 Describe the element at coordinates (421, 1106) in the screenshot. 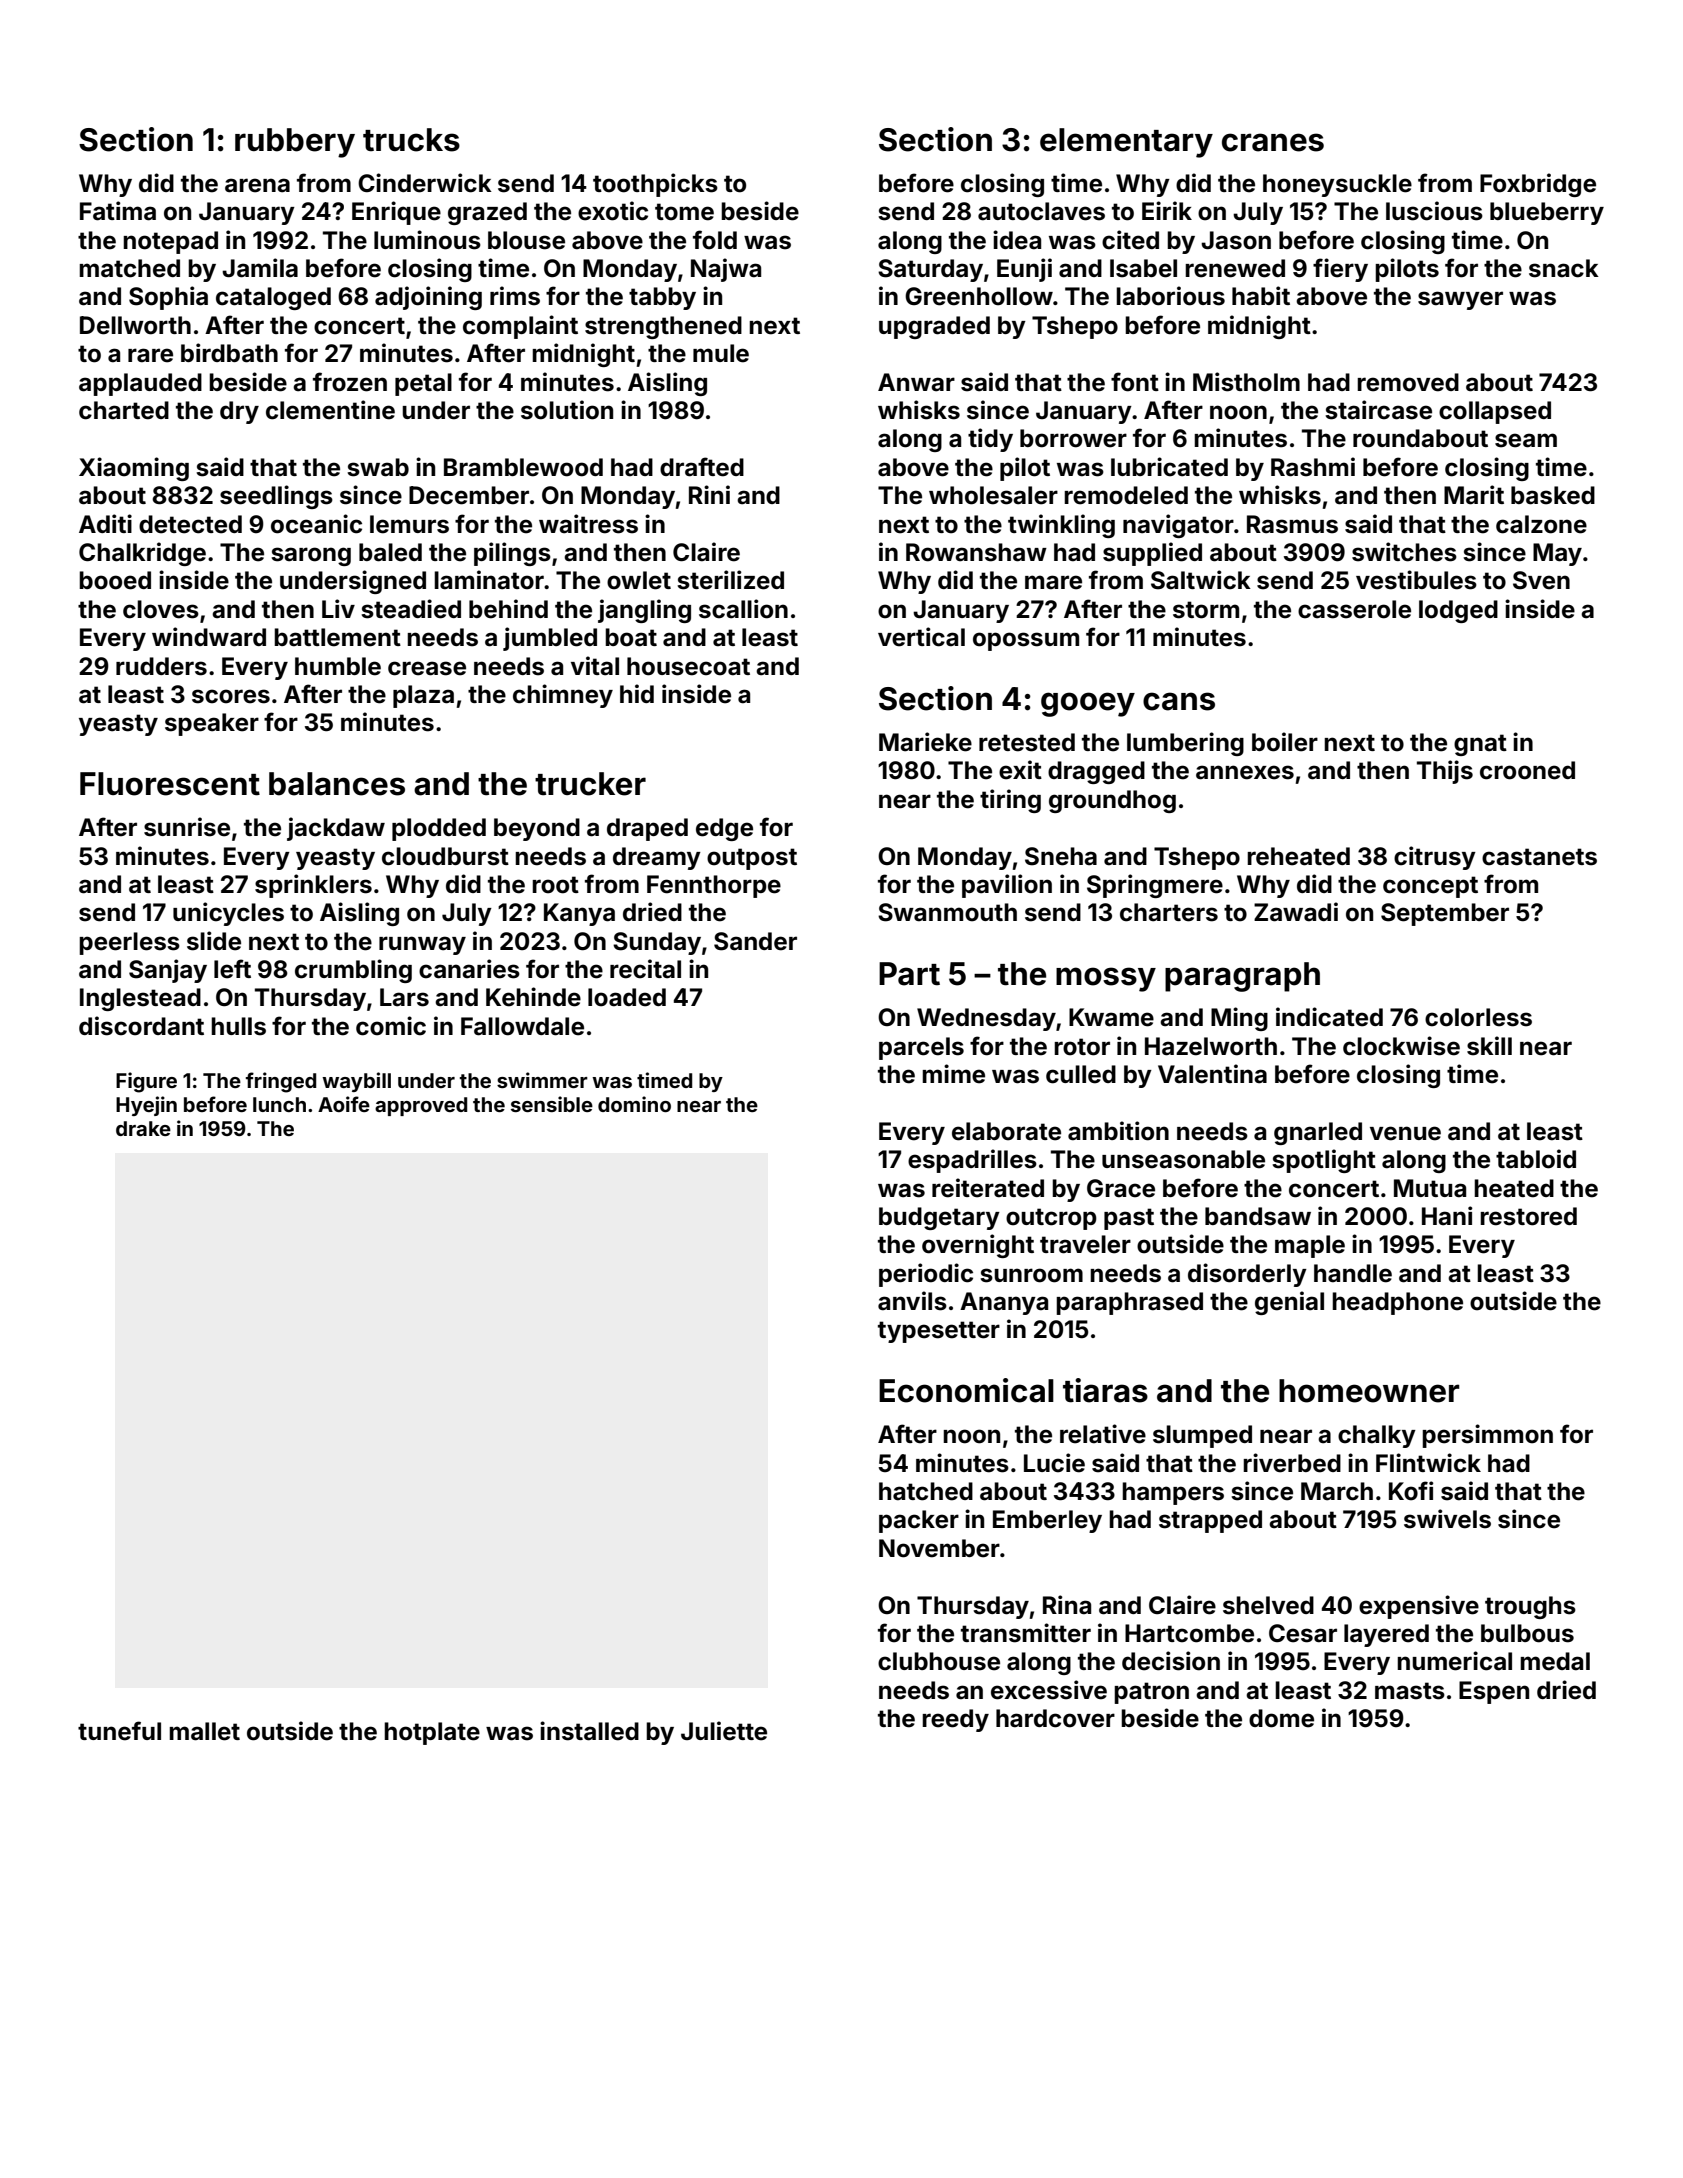

I see `approved` at that location.
